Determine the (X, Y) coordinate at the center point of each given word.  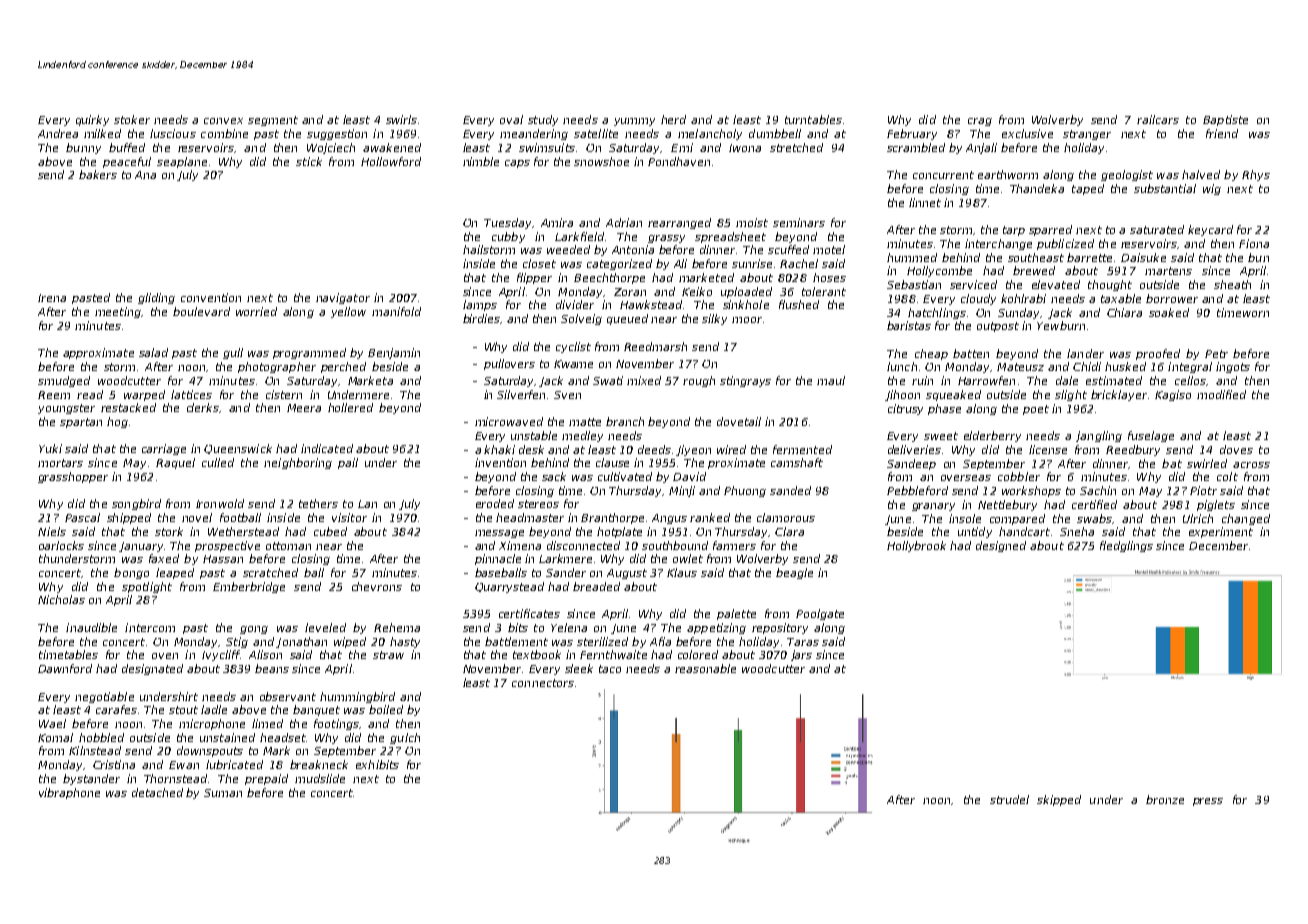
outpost (998, 327)
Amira (557, 222)
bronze (1165, 799)
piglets (1216, 505)
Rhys (1256, 175)
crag (980, 122)
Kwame (573, 364)
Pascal (82, 517)
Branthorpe (612, 518)
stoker (132, 119)
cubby (508, 237)
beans (272, 668)
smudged (64, 381)
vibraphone (69, 793)
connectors (543, 683)
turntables (813, 119)
